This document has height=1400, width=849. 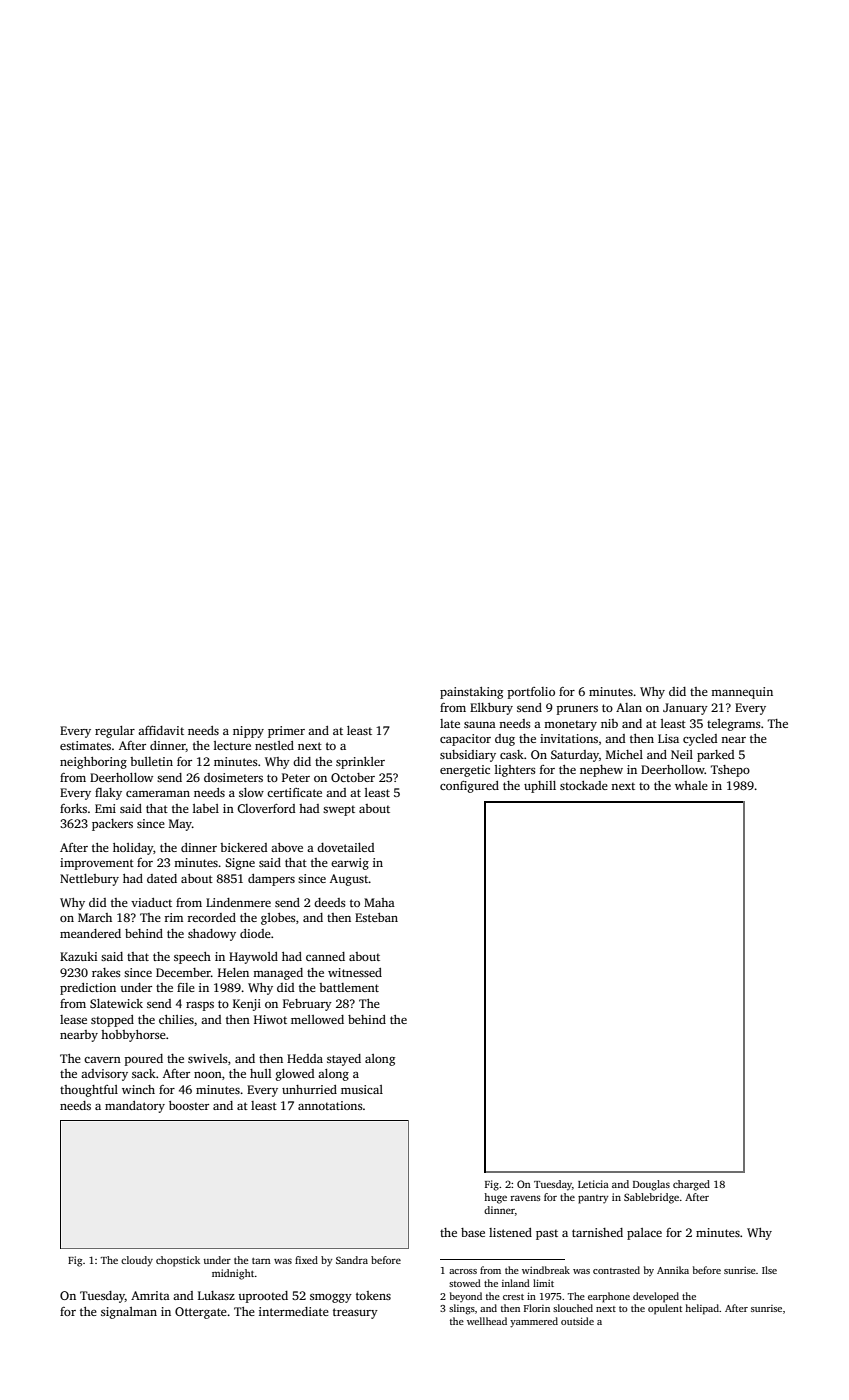 I want to click on Maha, so click(x=379, y=902).
